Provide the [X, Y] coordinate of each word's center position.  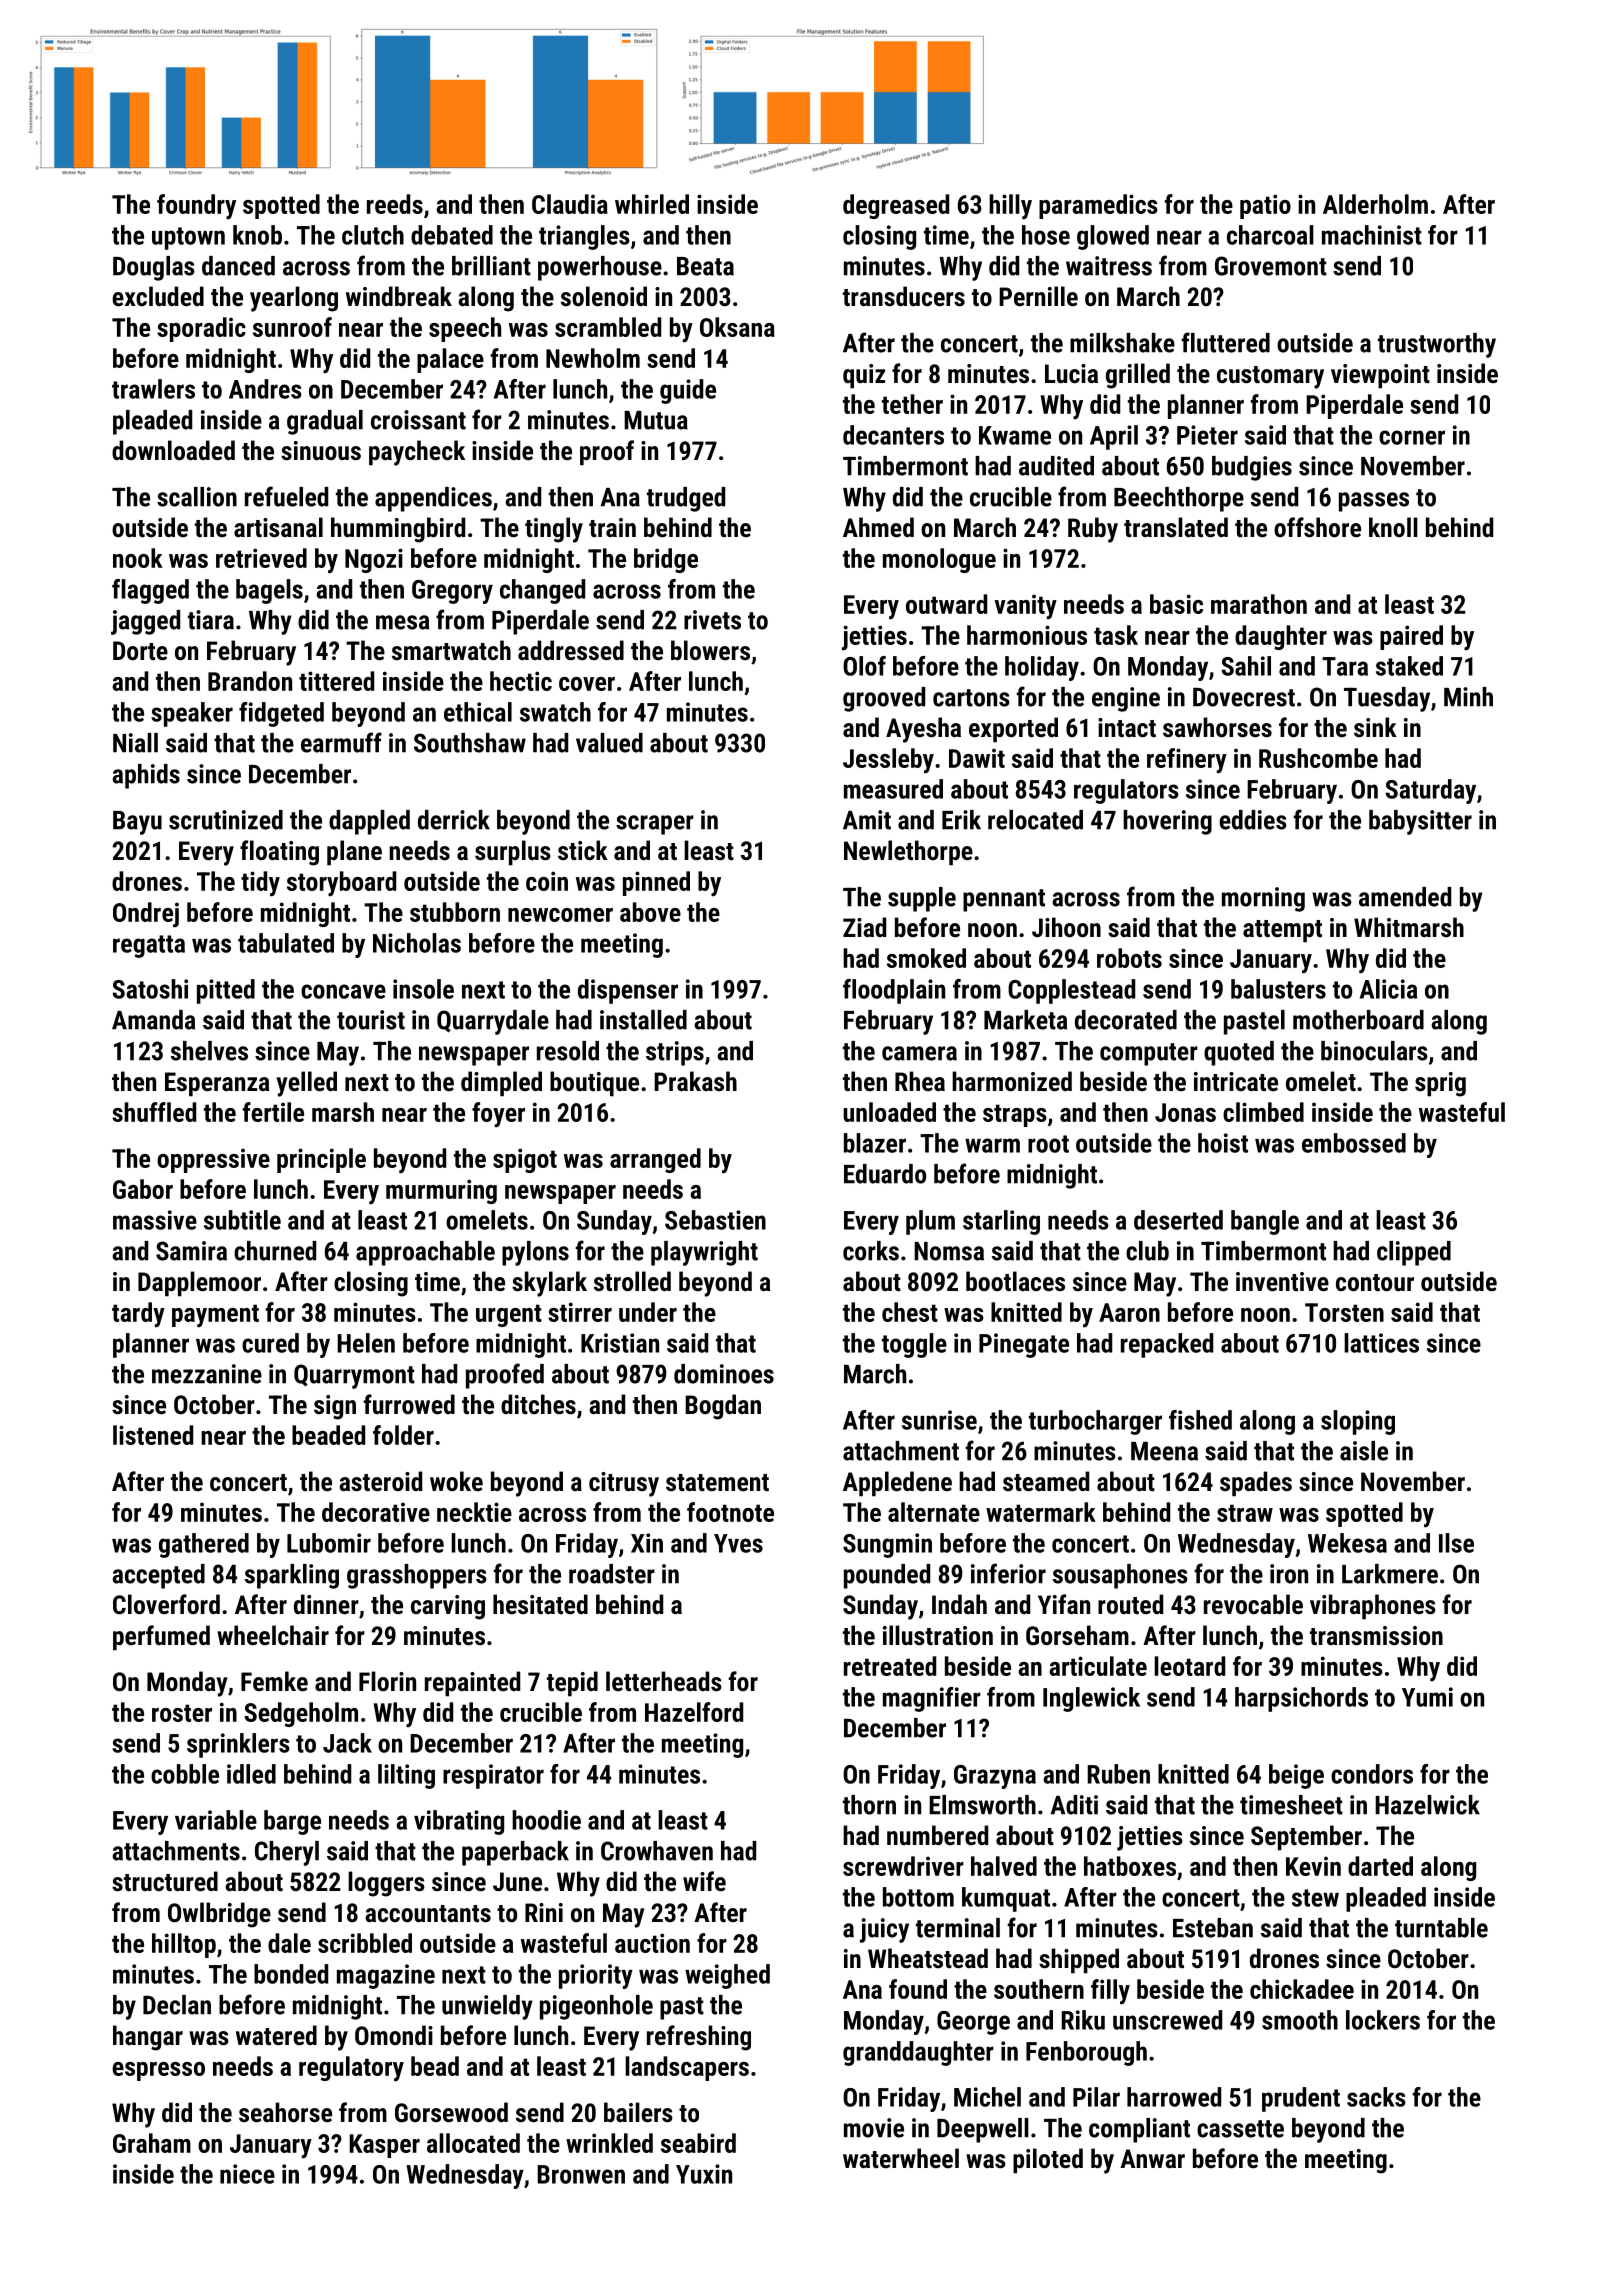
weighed [727, 1976]
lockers [1383, 2020]
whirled [652, 204]
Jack [347, 1743]
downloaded [173, 450]
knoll [1393, 527]
